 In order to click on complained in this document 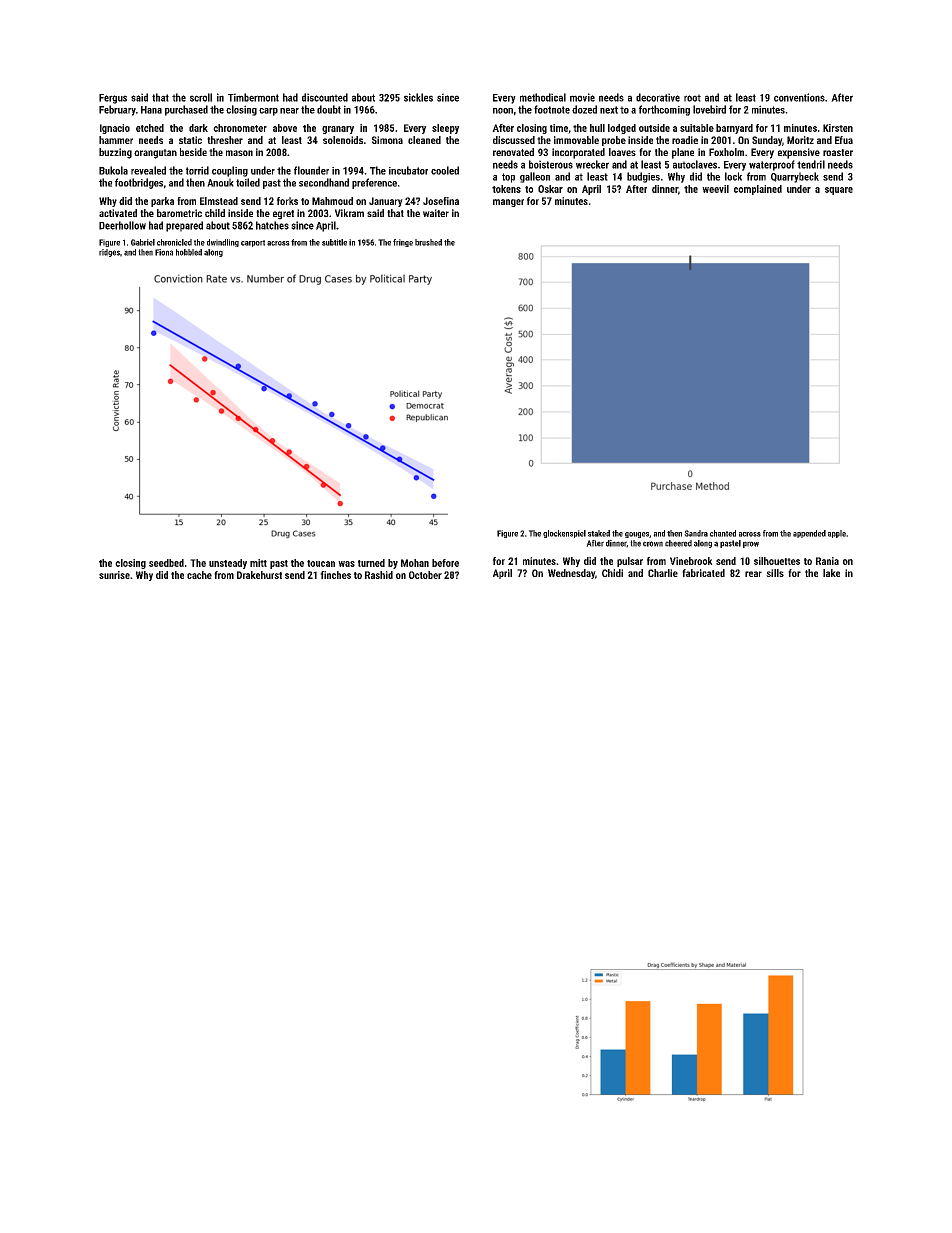, I will do `click(758, 190)`.
